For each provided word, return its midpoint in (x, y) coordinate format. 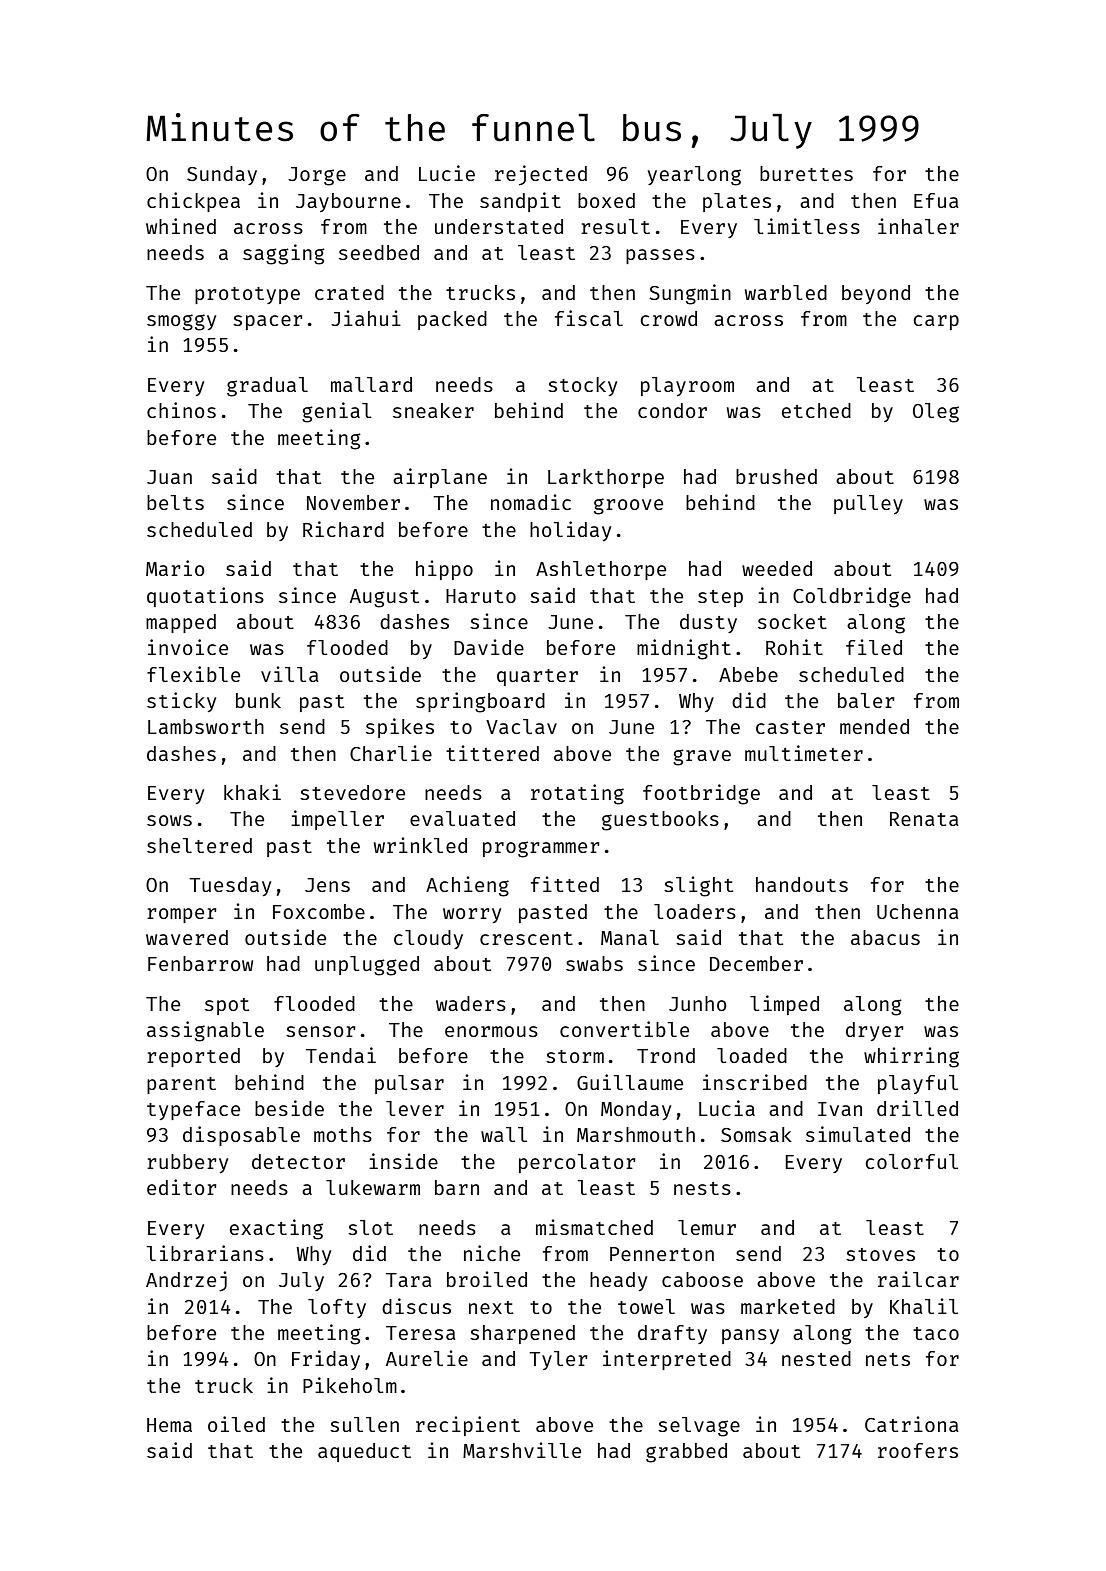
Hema (169, 1425)
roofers (918, 1450)
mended (874, 726)
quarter (537, 677)
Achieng (467, 886)
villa (290, 674)
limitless (807, 226)
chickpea (193, 202)
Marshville (522, 1450)
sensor (321, 1031)
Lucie (447, 173)
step (720, 598)
